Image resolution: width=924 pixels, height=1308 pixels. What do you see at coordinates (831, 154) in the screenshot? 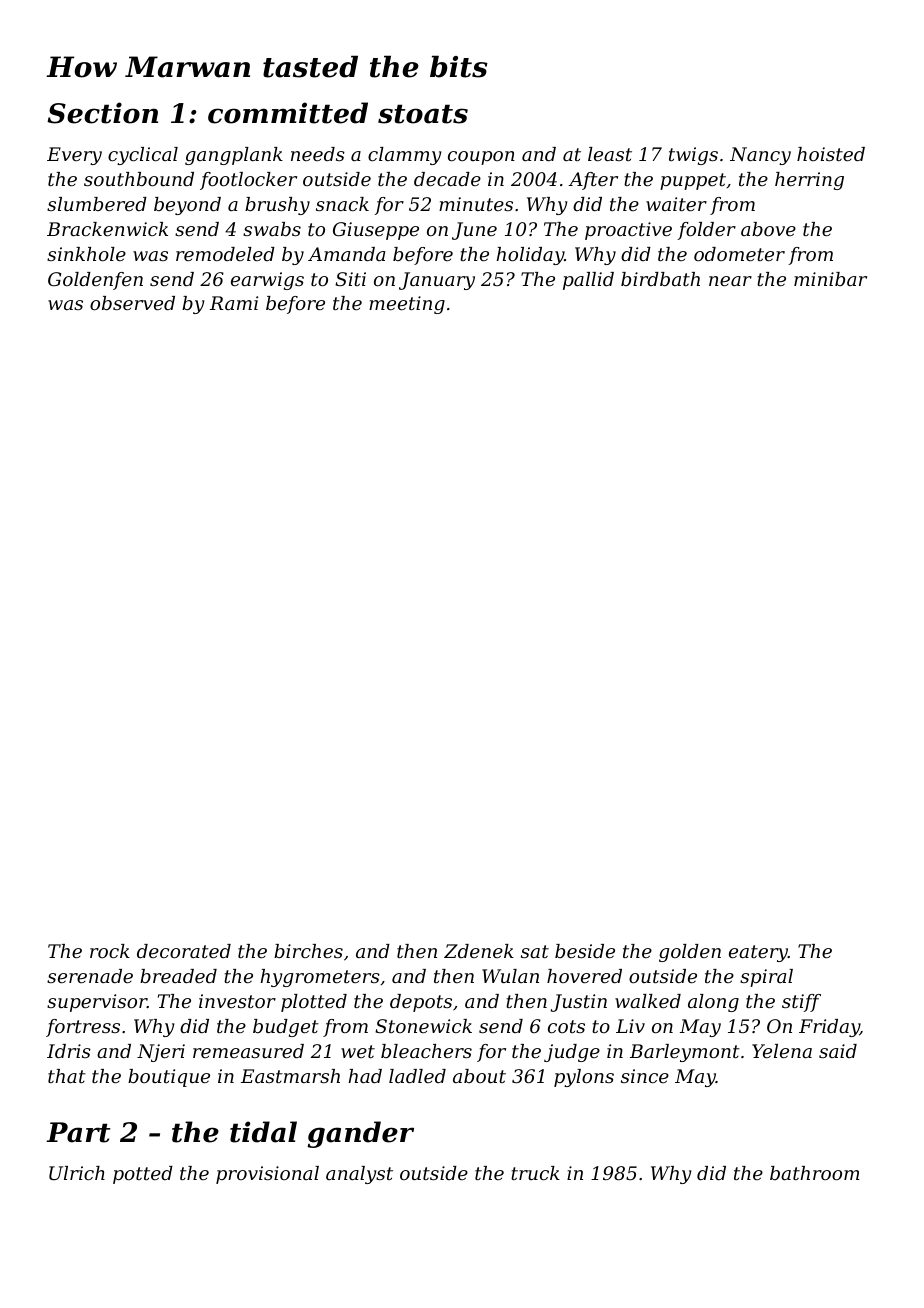
I see `hoisted` at bounding box center [831, 154].
